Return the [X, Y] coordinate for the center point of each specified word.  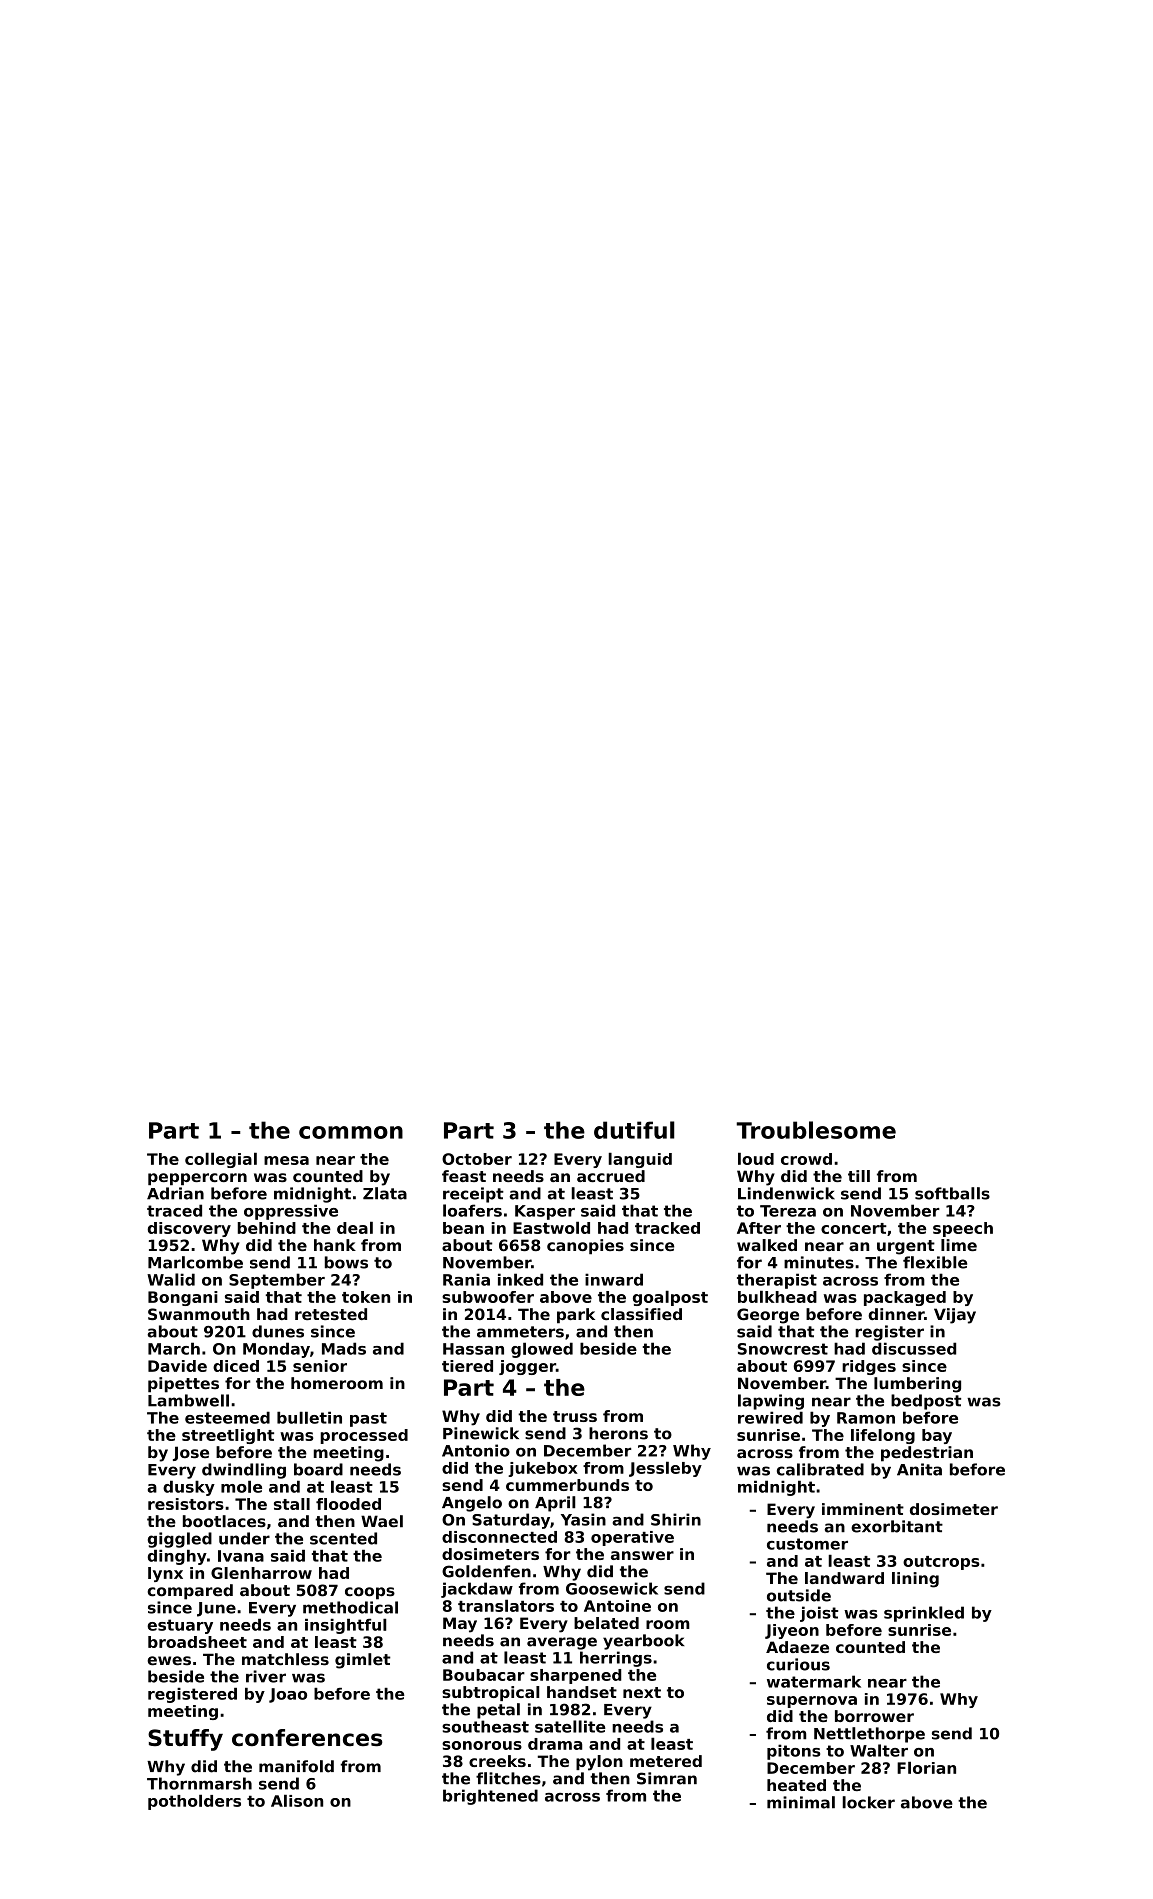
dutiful [634, 1130]
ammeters [520, 1332]
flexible [935, 1262]
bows [346, 1262]
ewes [169, 1661]
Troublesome [816, 1130]
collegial [221, 1160]
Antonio [476, 1450]
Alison [297, 1800]
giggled [180, 1540]
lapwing [771, 1402]
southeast [485, 1726]
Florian [926, 1767]
